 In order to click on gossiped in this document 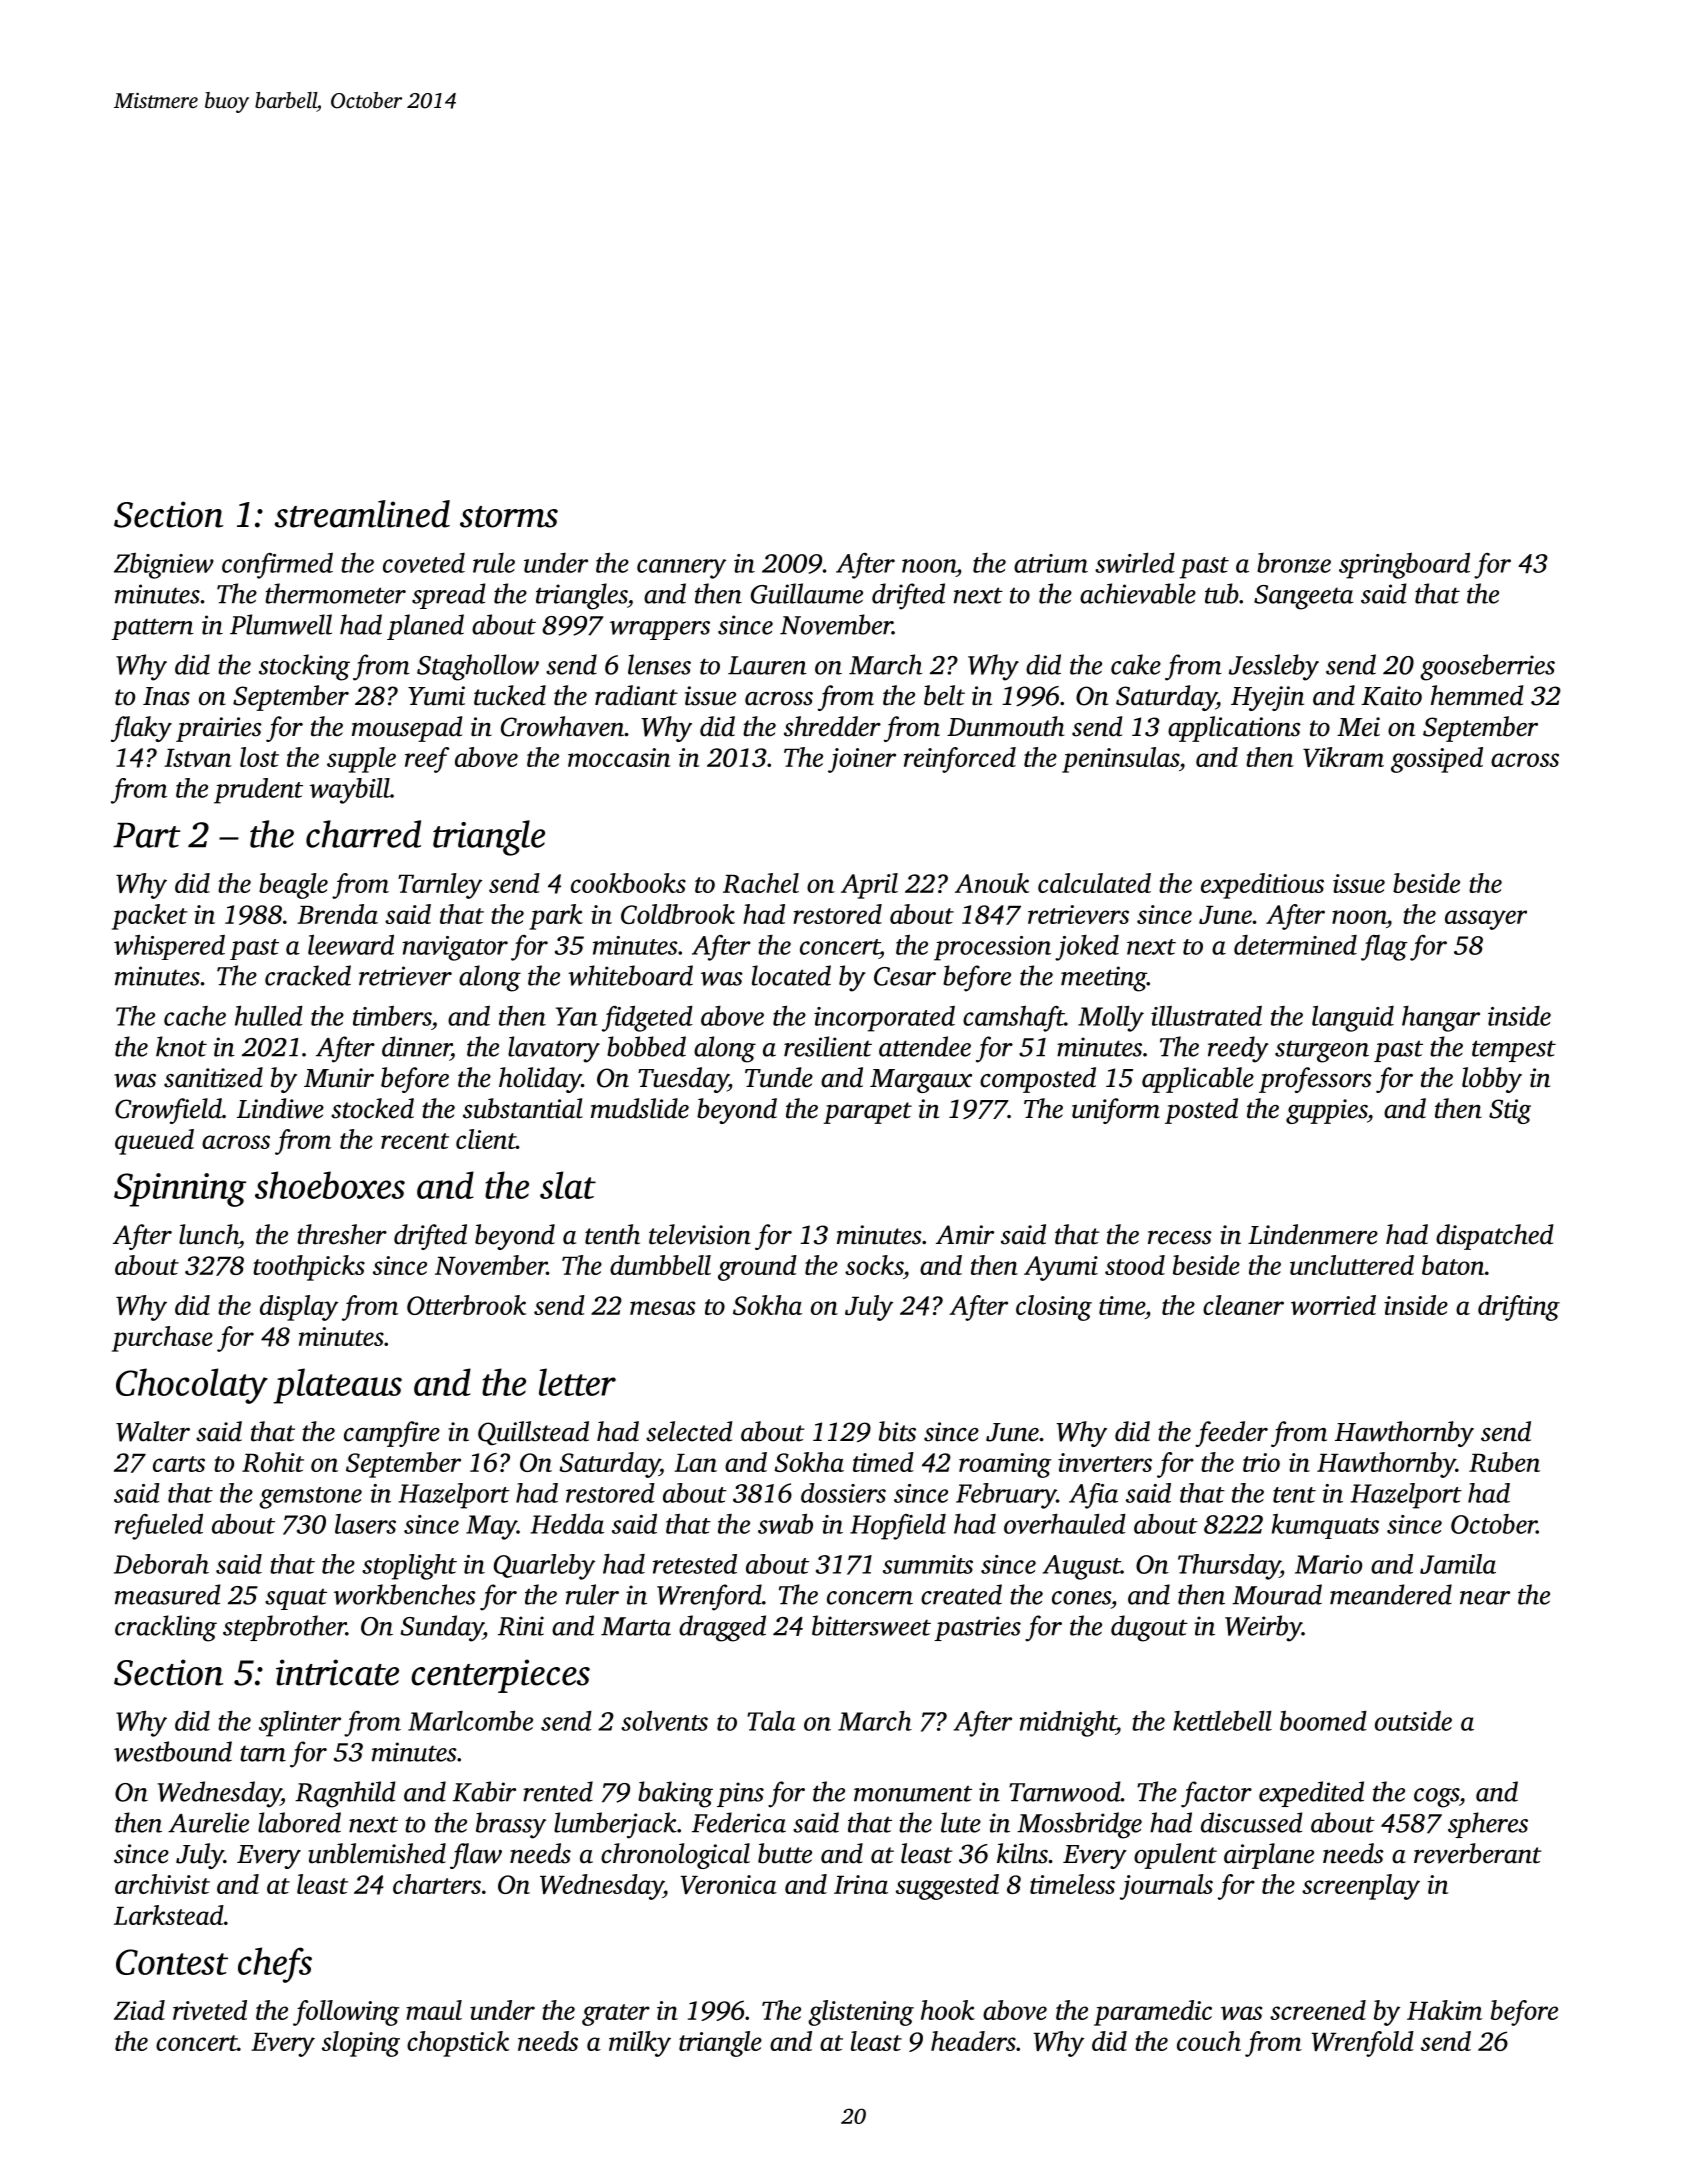, I will do `click(1437, 760)`.
